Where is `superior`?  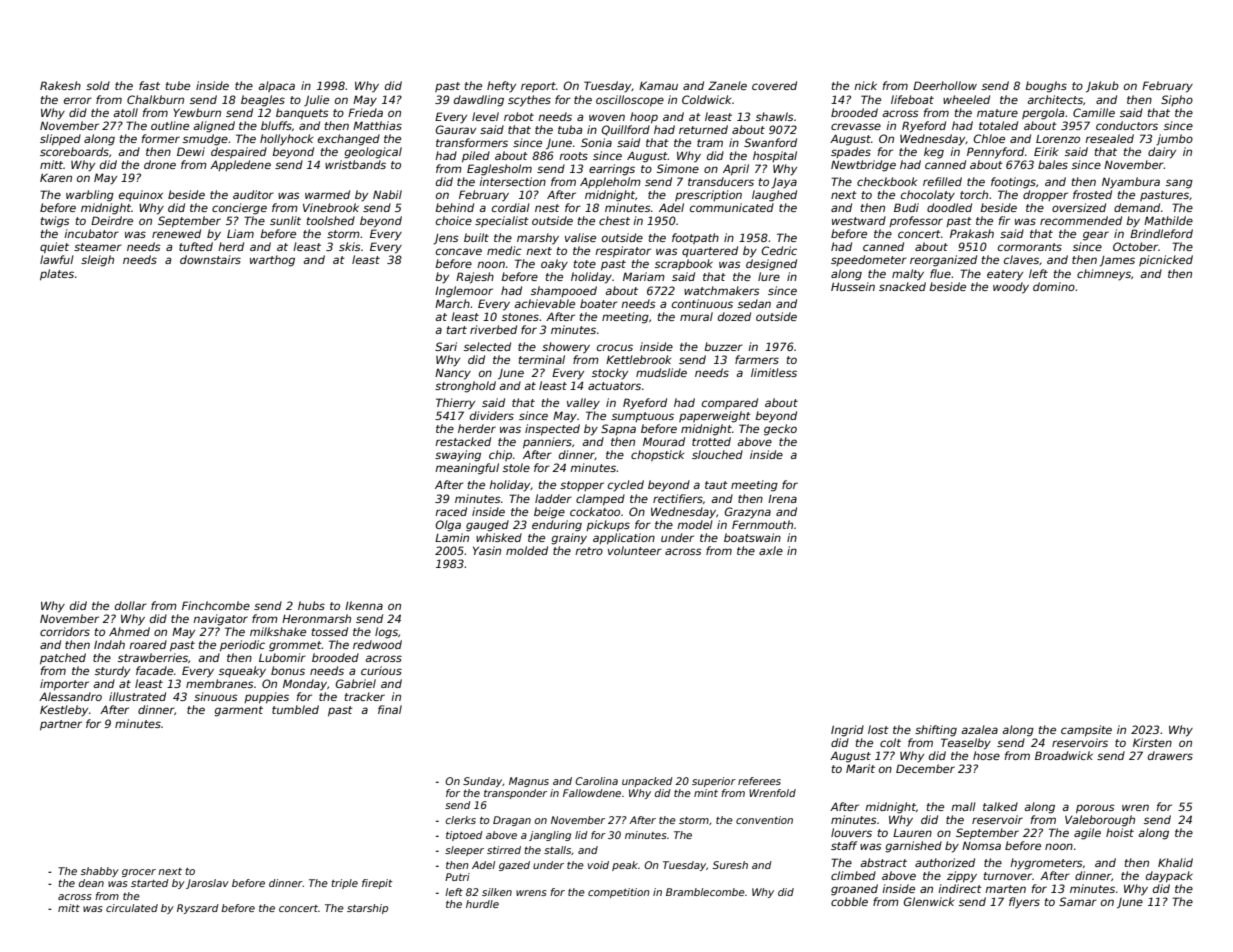
superior is located at coordinates (714, 782).
